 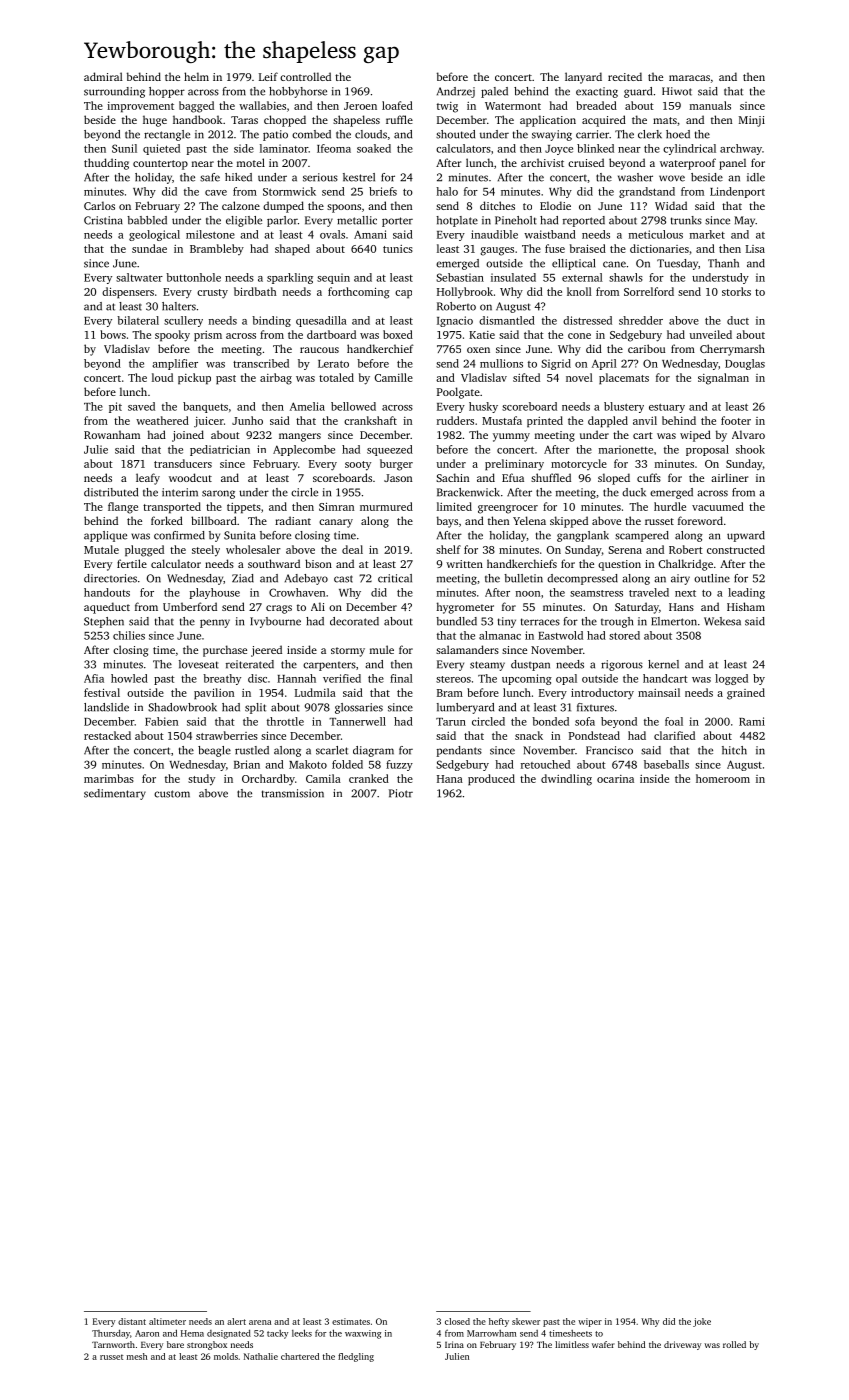 What do you see at coordinates (395, 578) in the screenshot?
I see `critical` at bounding box center [395, 578].
